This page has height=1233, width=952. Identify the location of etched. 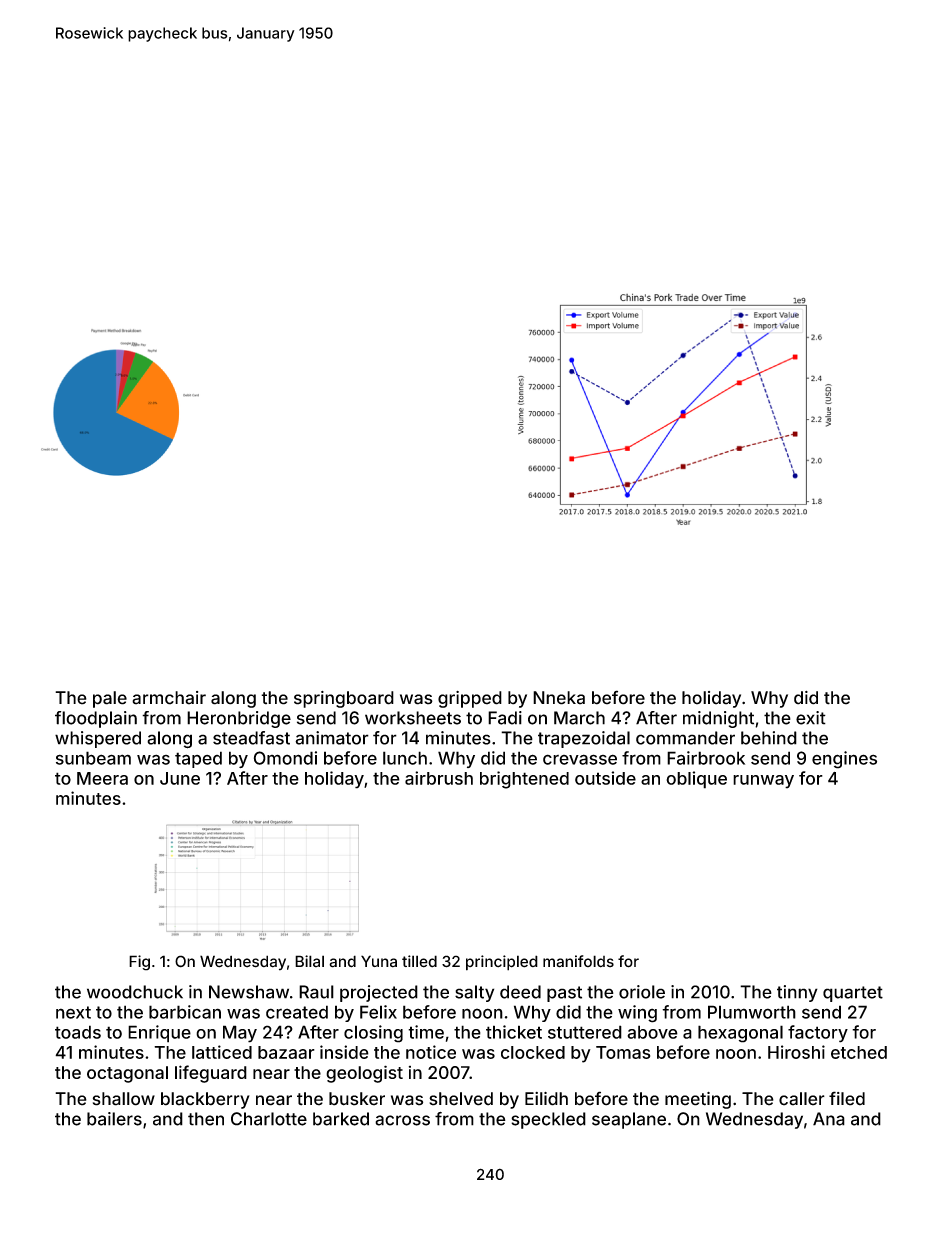
(859, 1052).
